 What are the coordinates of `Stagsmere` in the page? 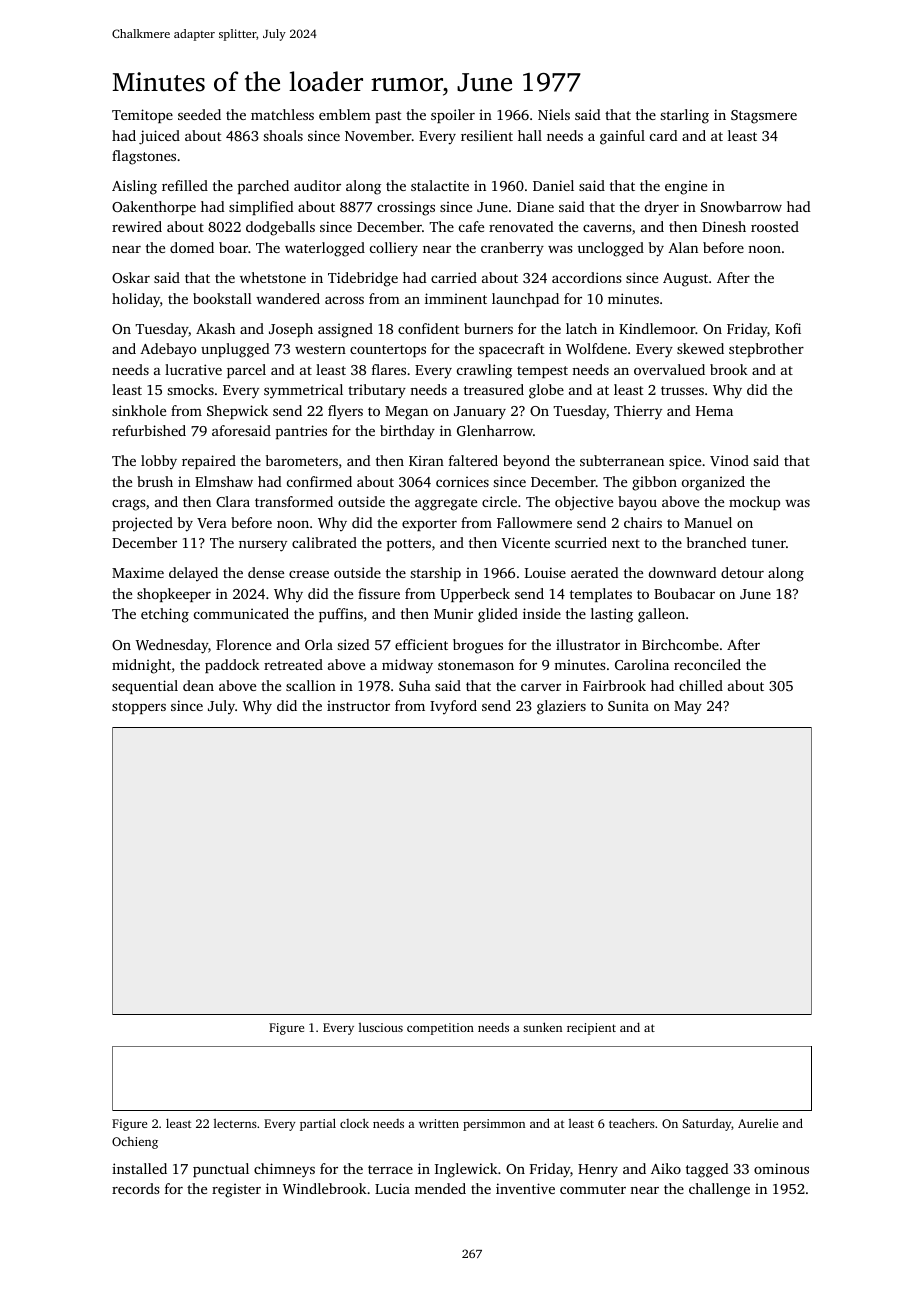 It's located at (764, 117).
